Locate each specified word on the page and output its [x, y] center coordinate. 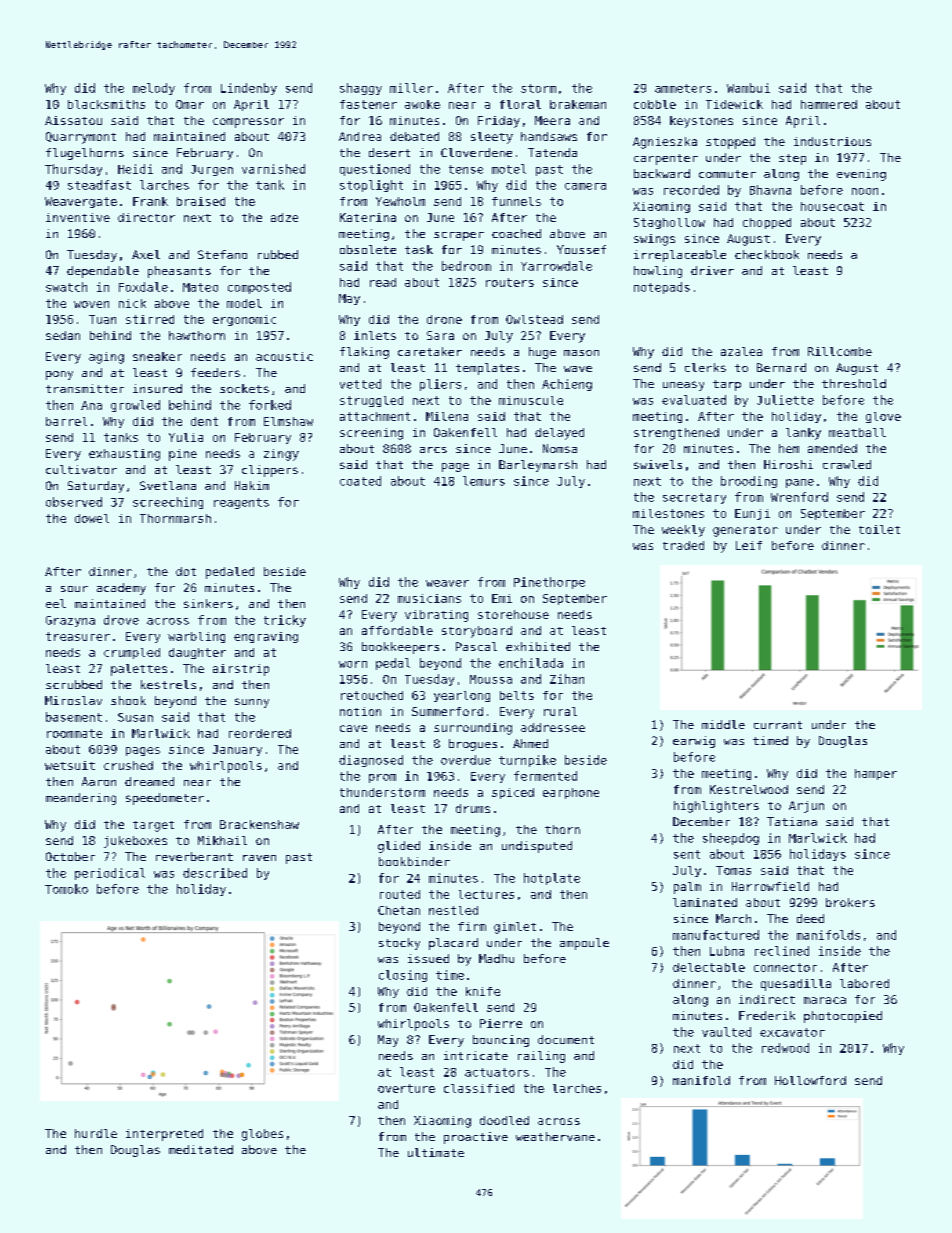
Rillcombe [840, 351]
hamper [876, 774]
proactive [476, 1138]
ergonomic [244, 320]
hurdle [96, 1133]
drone [444, 319]
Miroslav [73, 700]
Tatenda [552, 152]
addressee [553, 727]
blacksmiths [106, 104]
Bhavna [770, 190]
